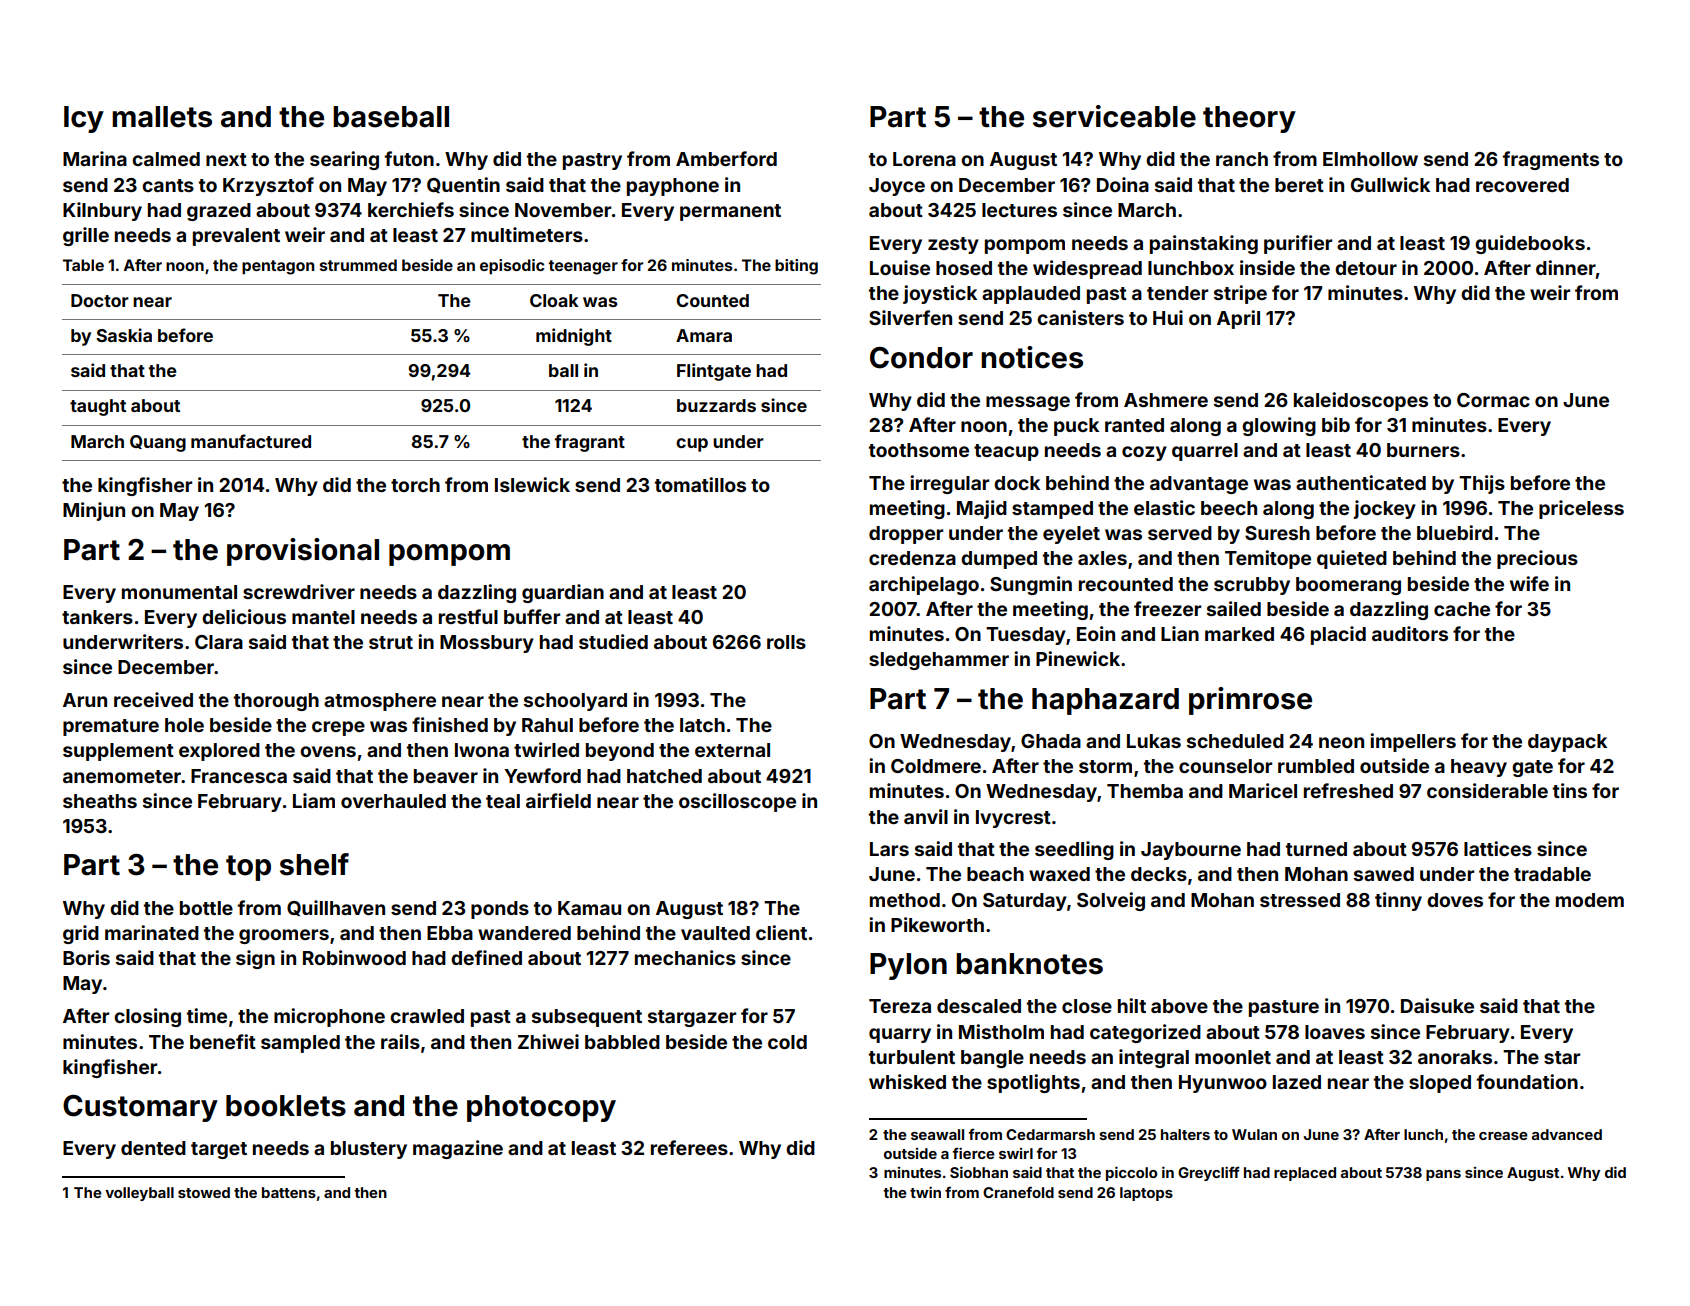 Image resolution: width=1690 pixels, height=1306 pixels. I want to click on dropper, so click(906, 535).
